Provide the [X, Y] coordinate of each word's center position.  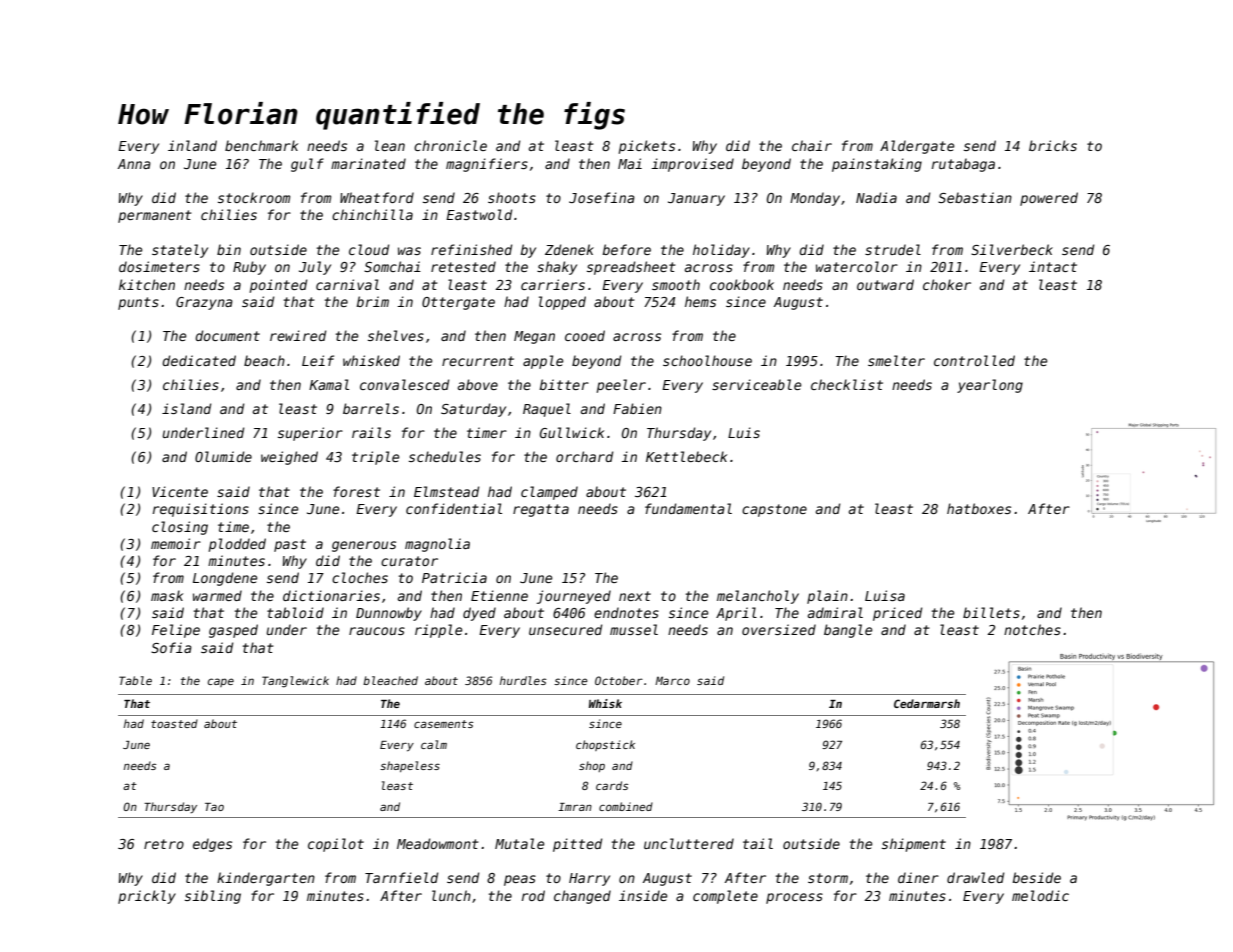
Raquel [547, 410]
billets [991, 612]
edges [212, 845]
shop [592, 766]
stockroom [254, 197]
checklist [847, 384]
